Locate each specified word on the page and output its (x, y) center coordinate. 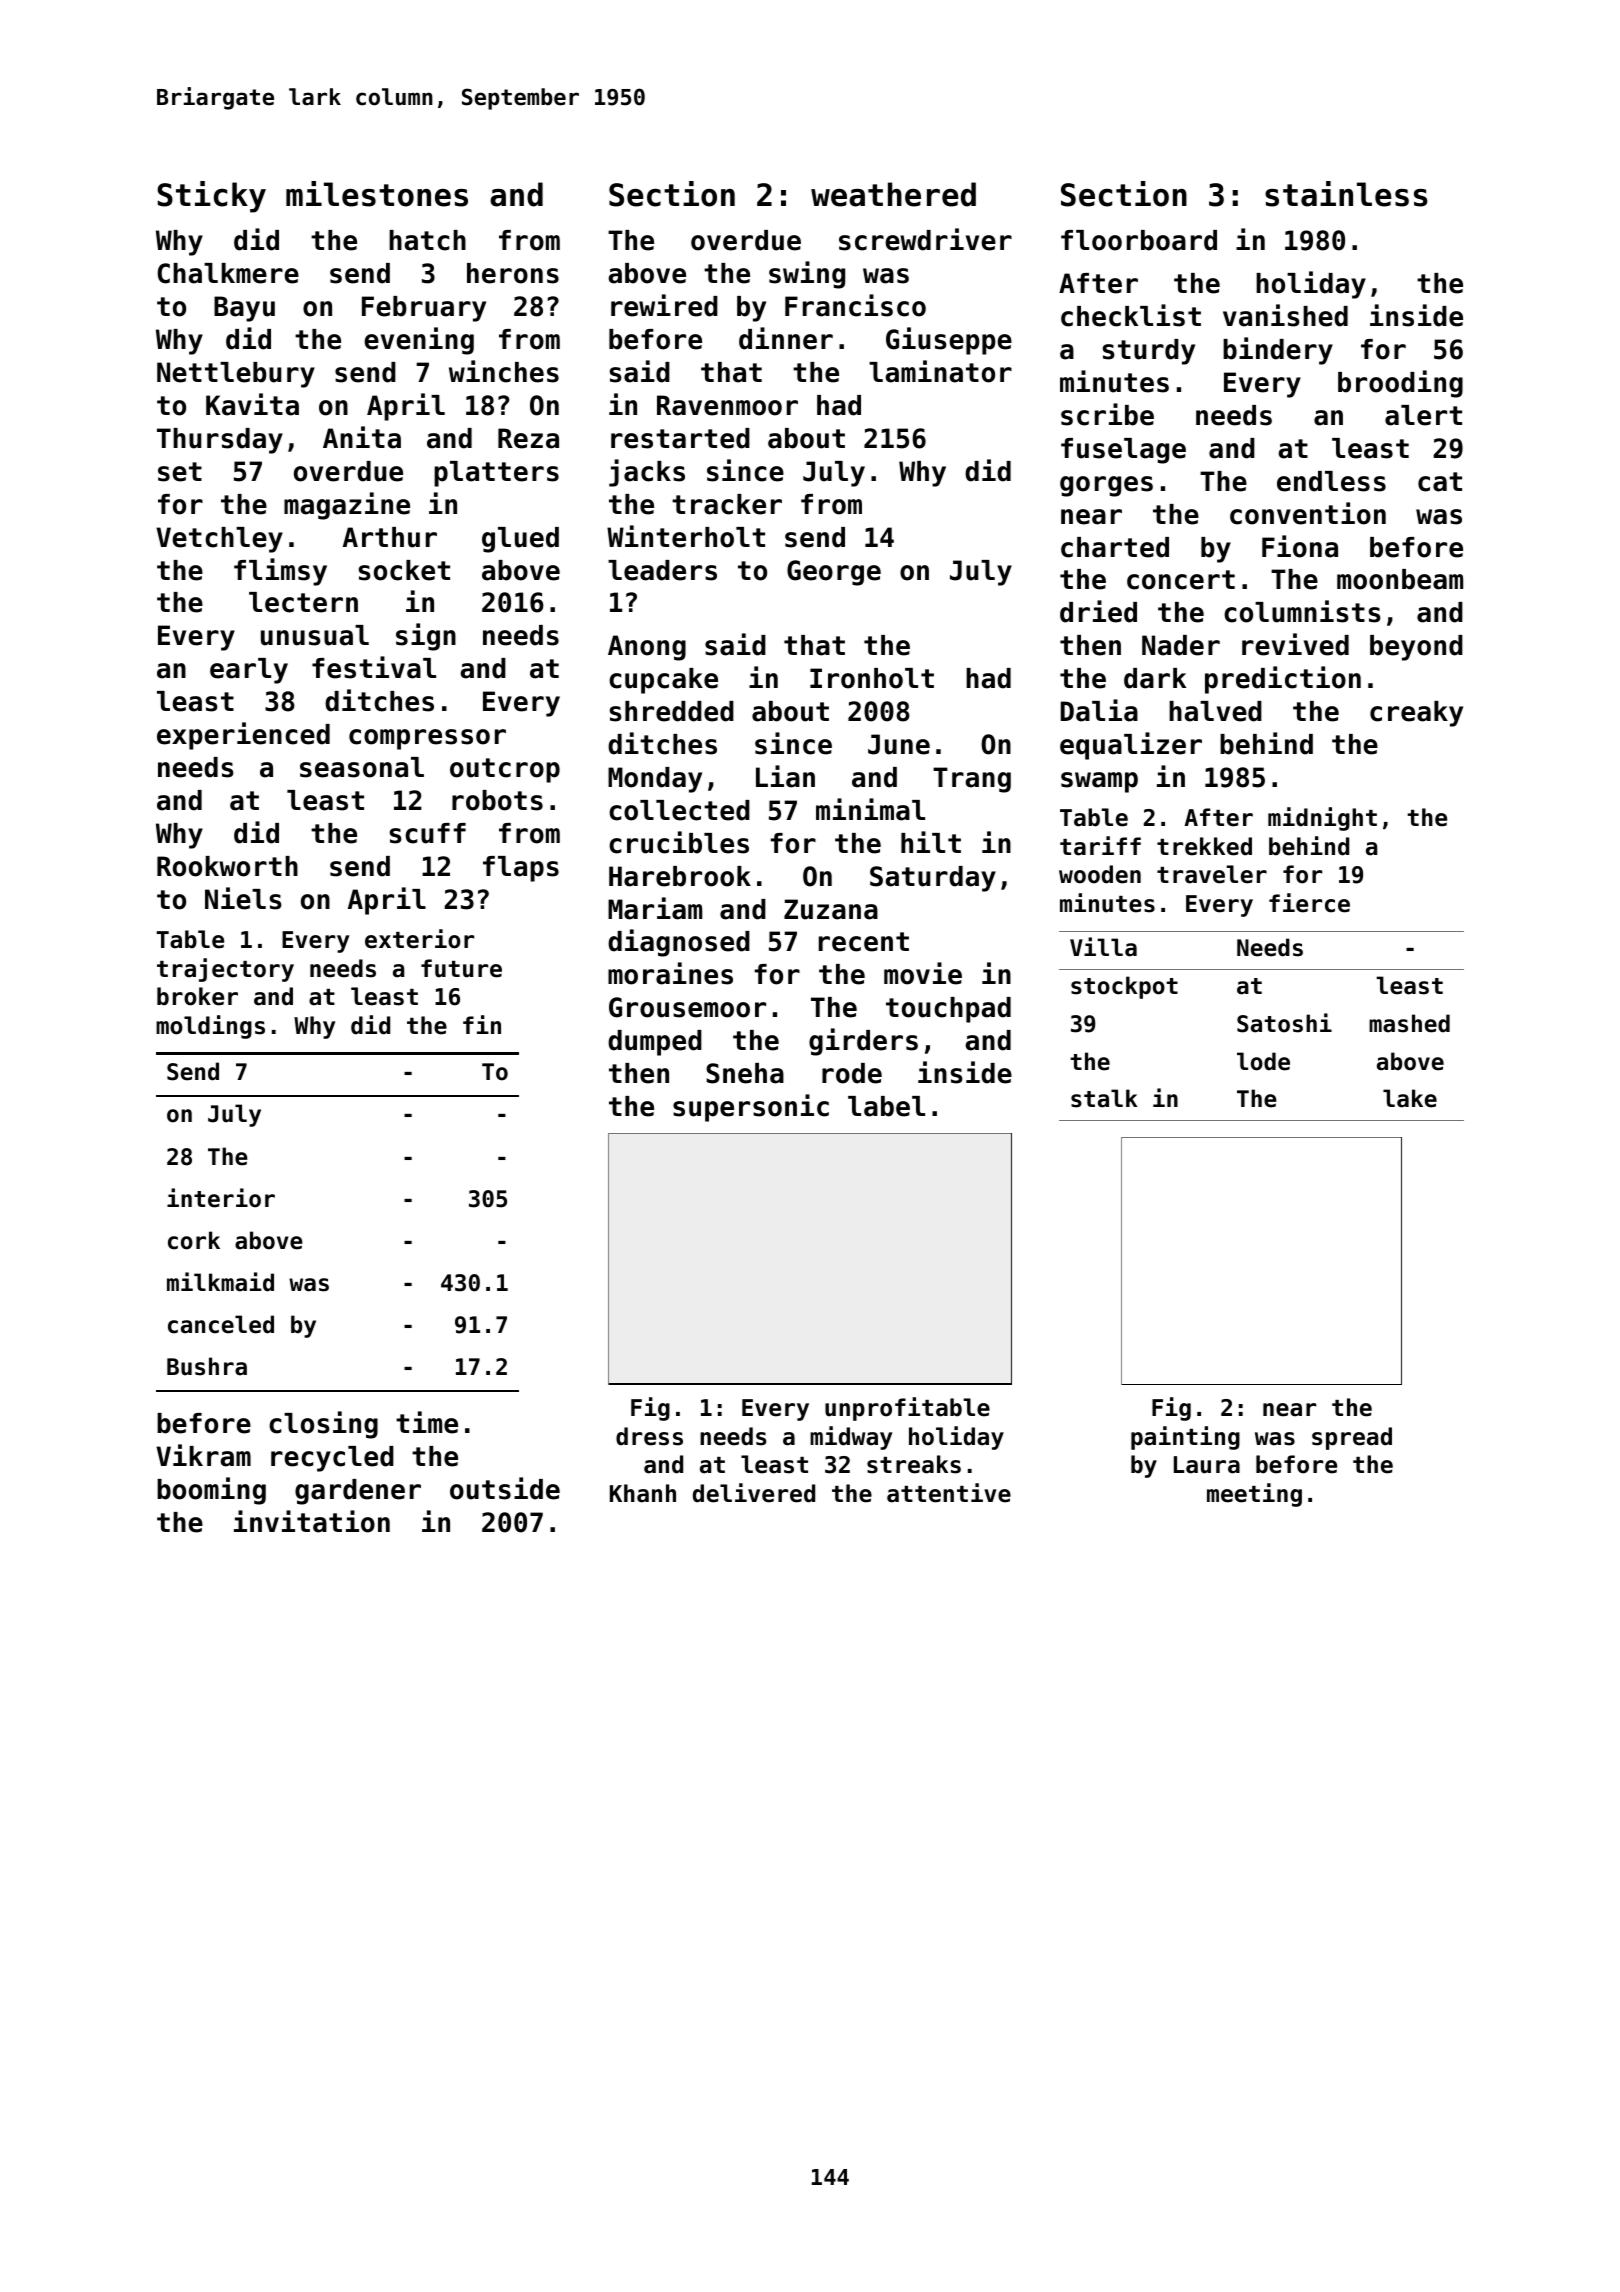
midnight (1322, 819)
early (249, 671)
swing (807, 275)
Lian (785, 776)
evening (419, 341)
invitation (312, 1521)
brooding (1400, 384)
